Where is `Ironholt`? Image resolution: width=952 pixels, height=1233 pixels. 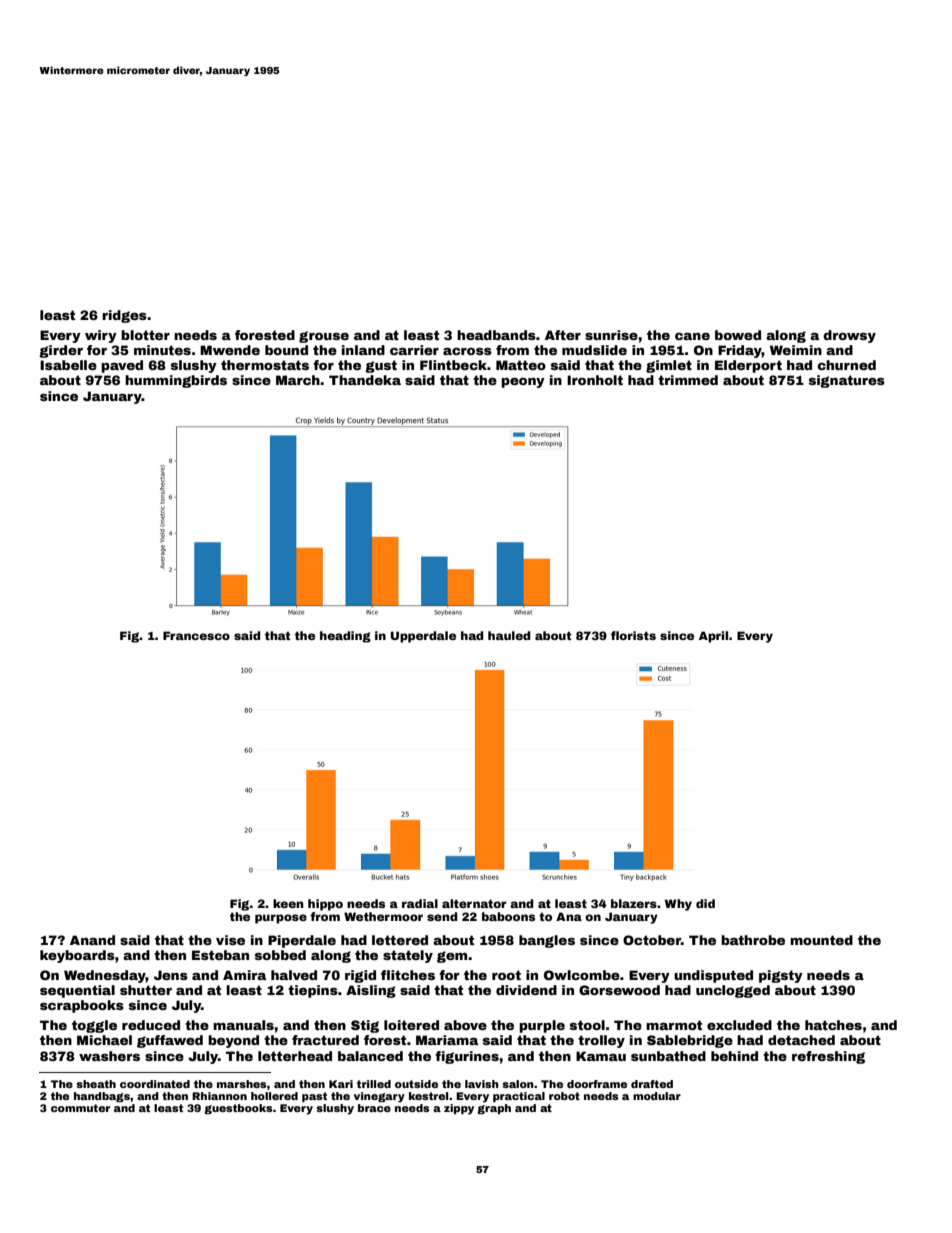 Ironholt is located at coordinates (595, 380).
